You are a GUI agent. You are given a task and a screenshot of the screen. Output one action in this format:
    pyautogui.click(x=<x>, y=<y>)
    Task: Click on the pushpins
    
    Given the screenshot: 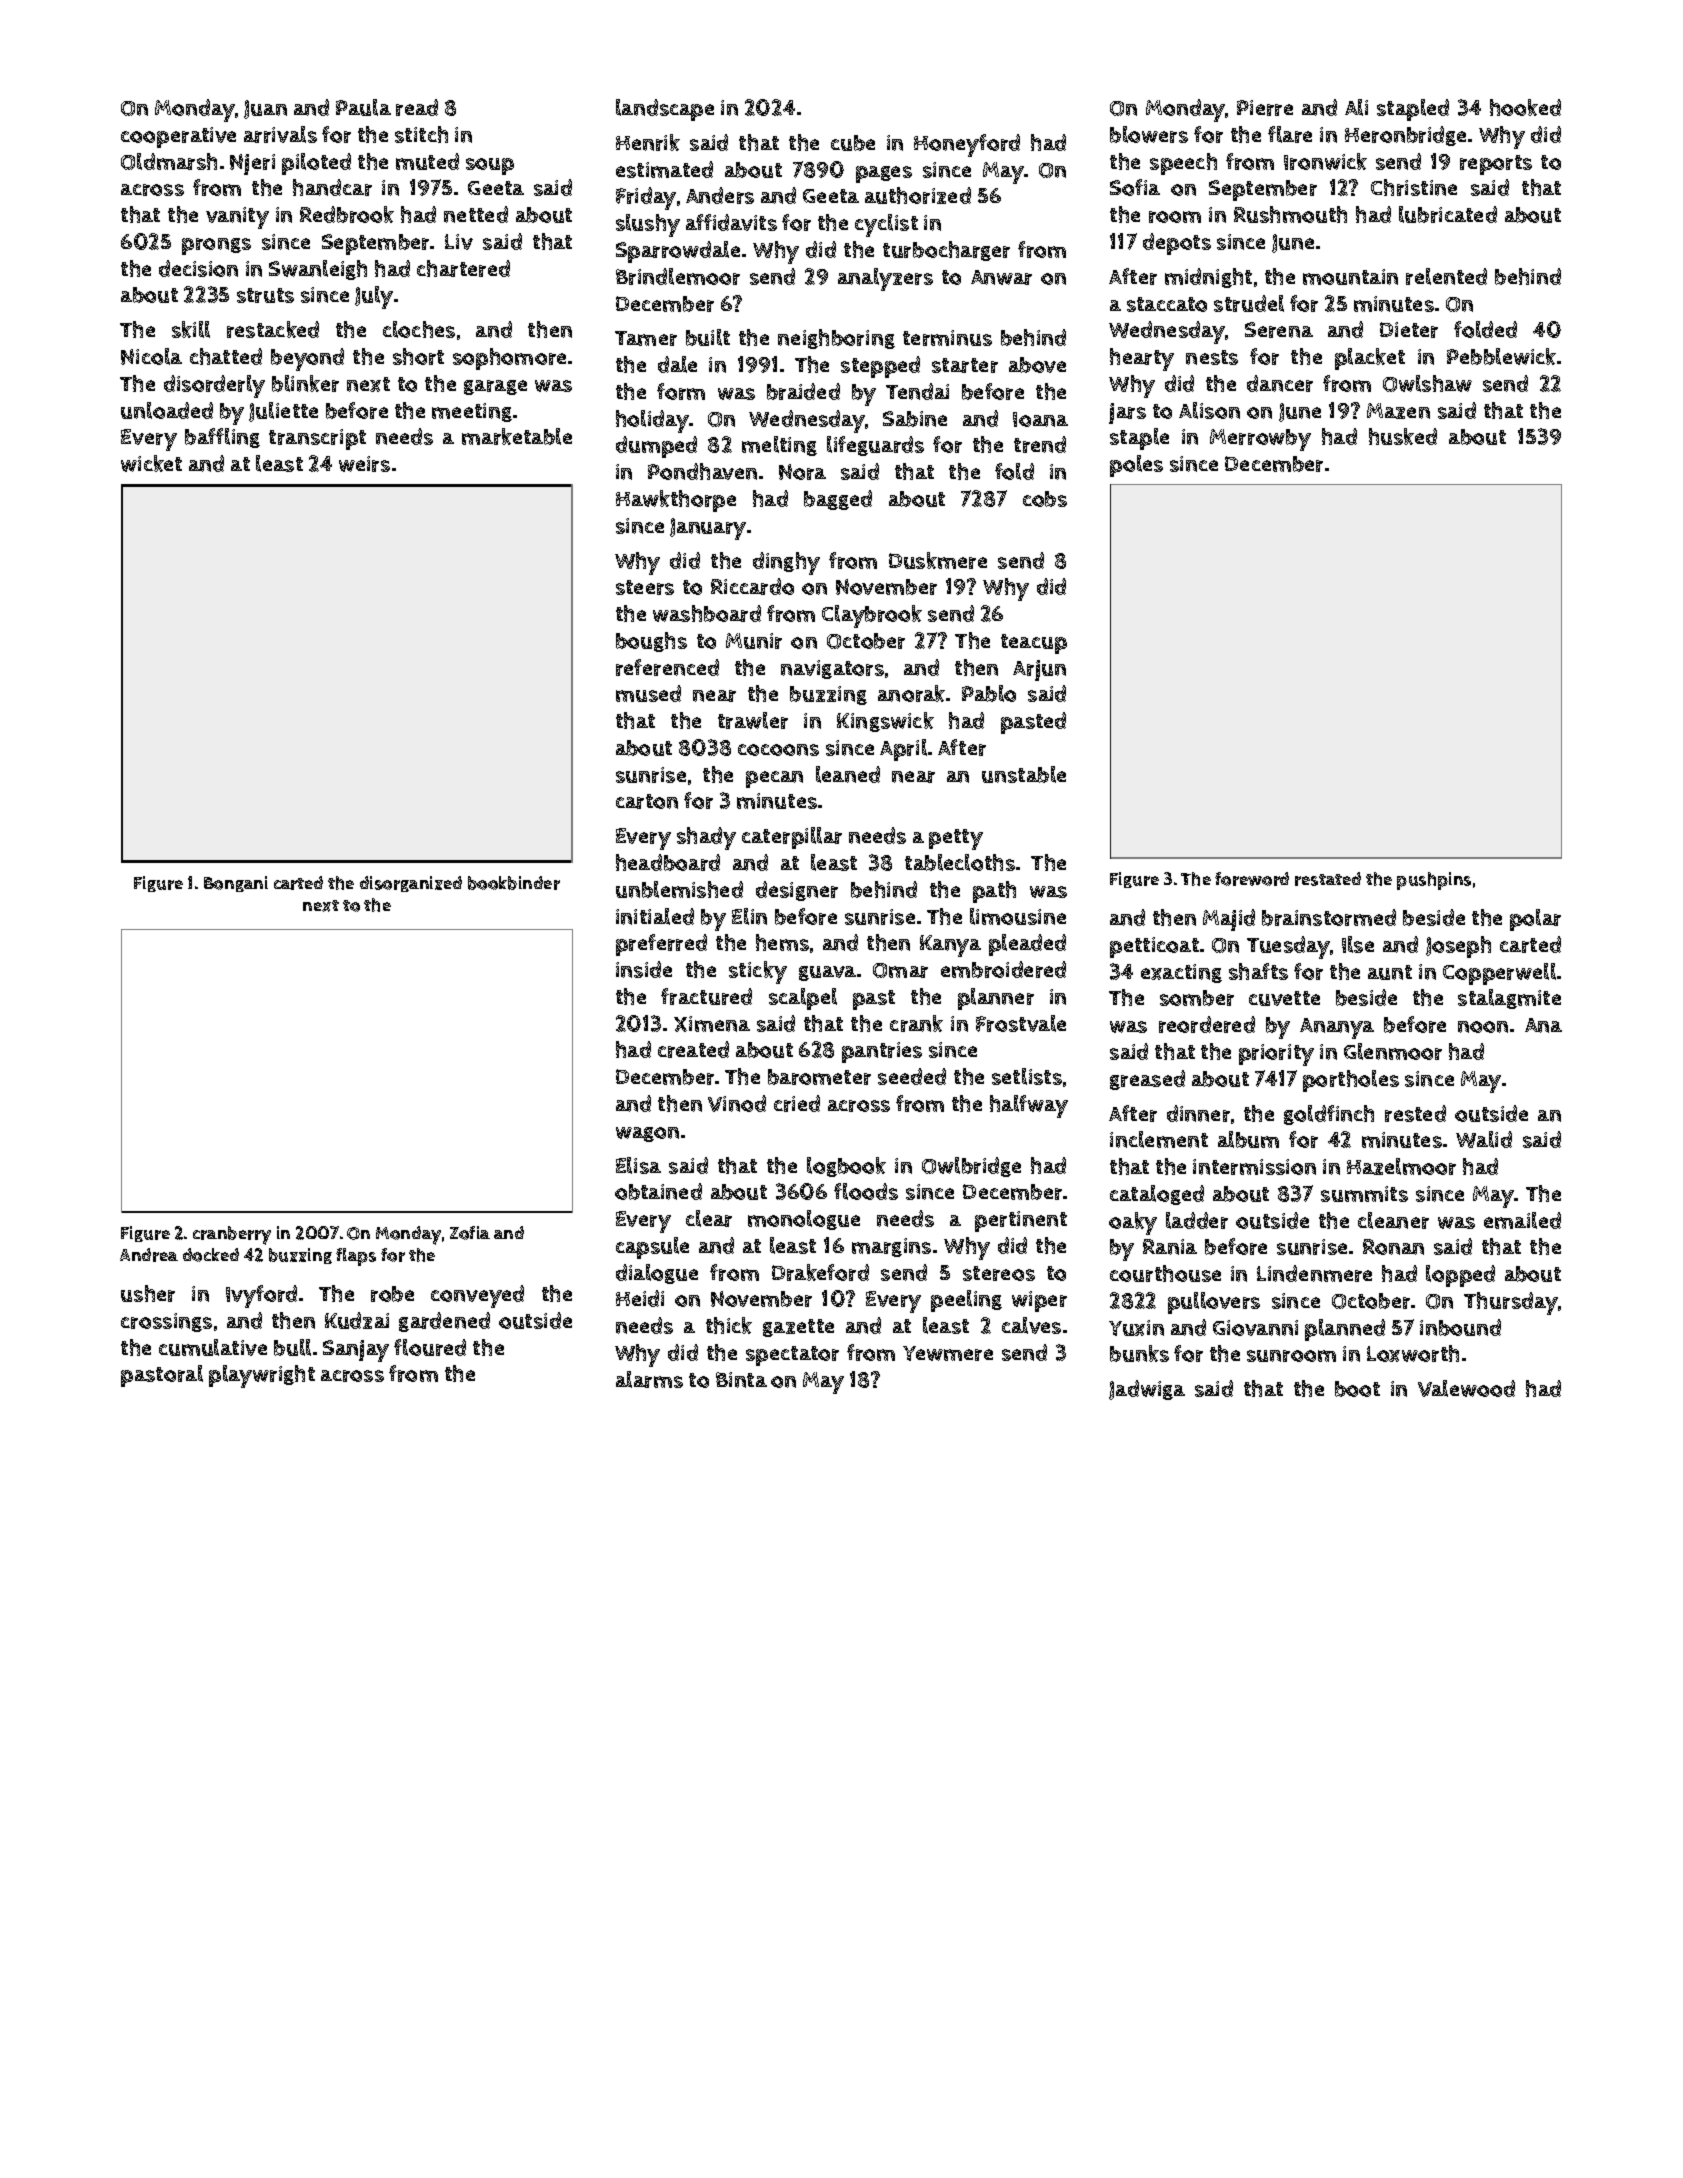 What is the action you would take?
    pyautogui.click(x=1434, y=881)
